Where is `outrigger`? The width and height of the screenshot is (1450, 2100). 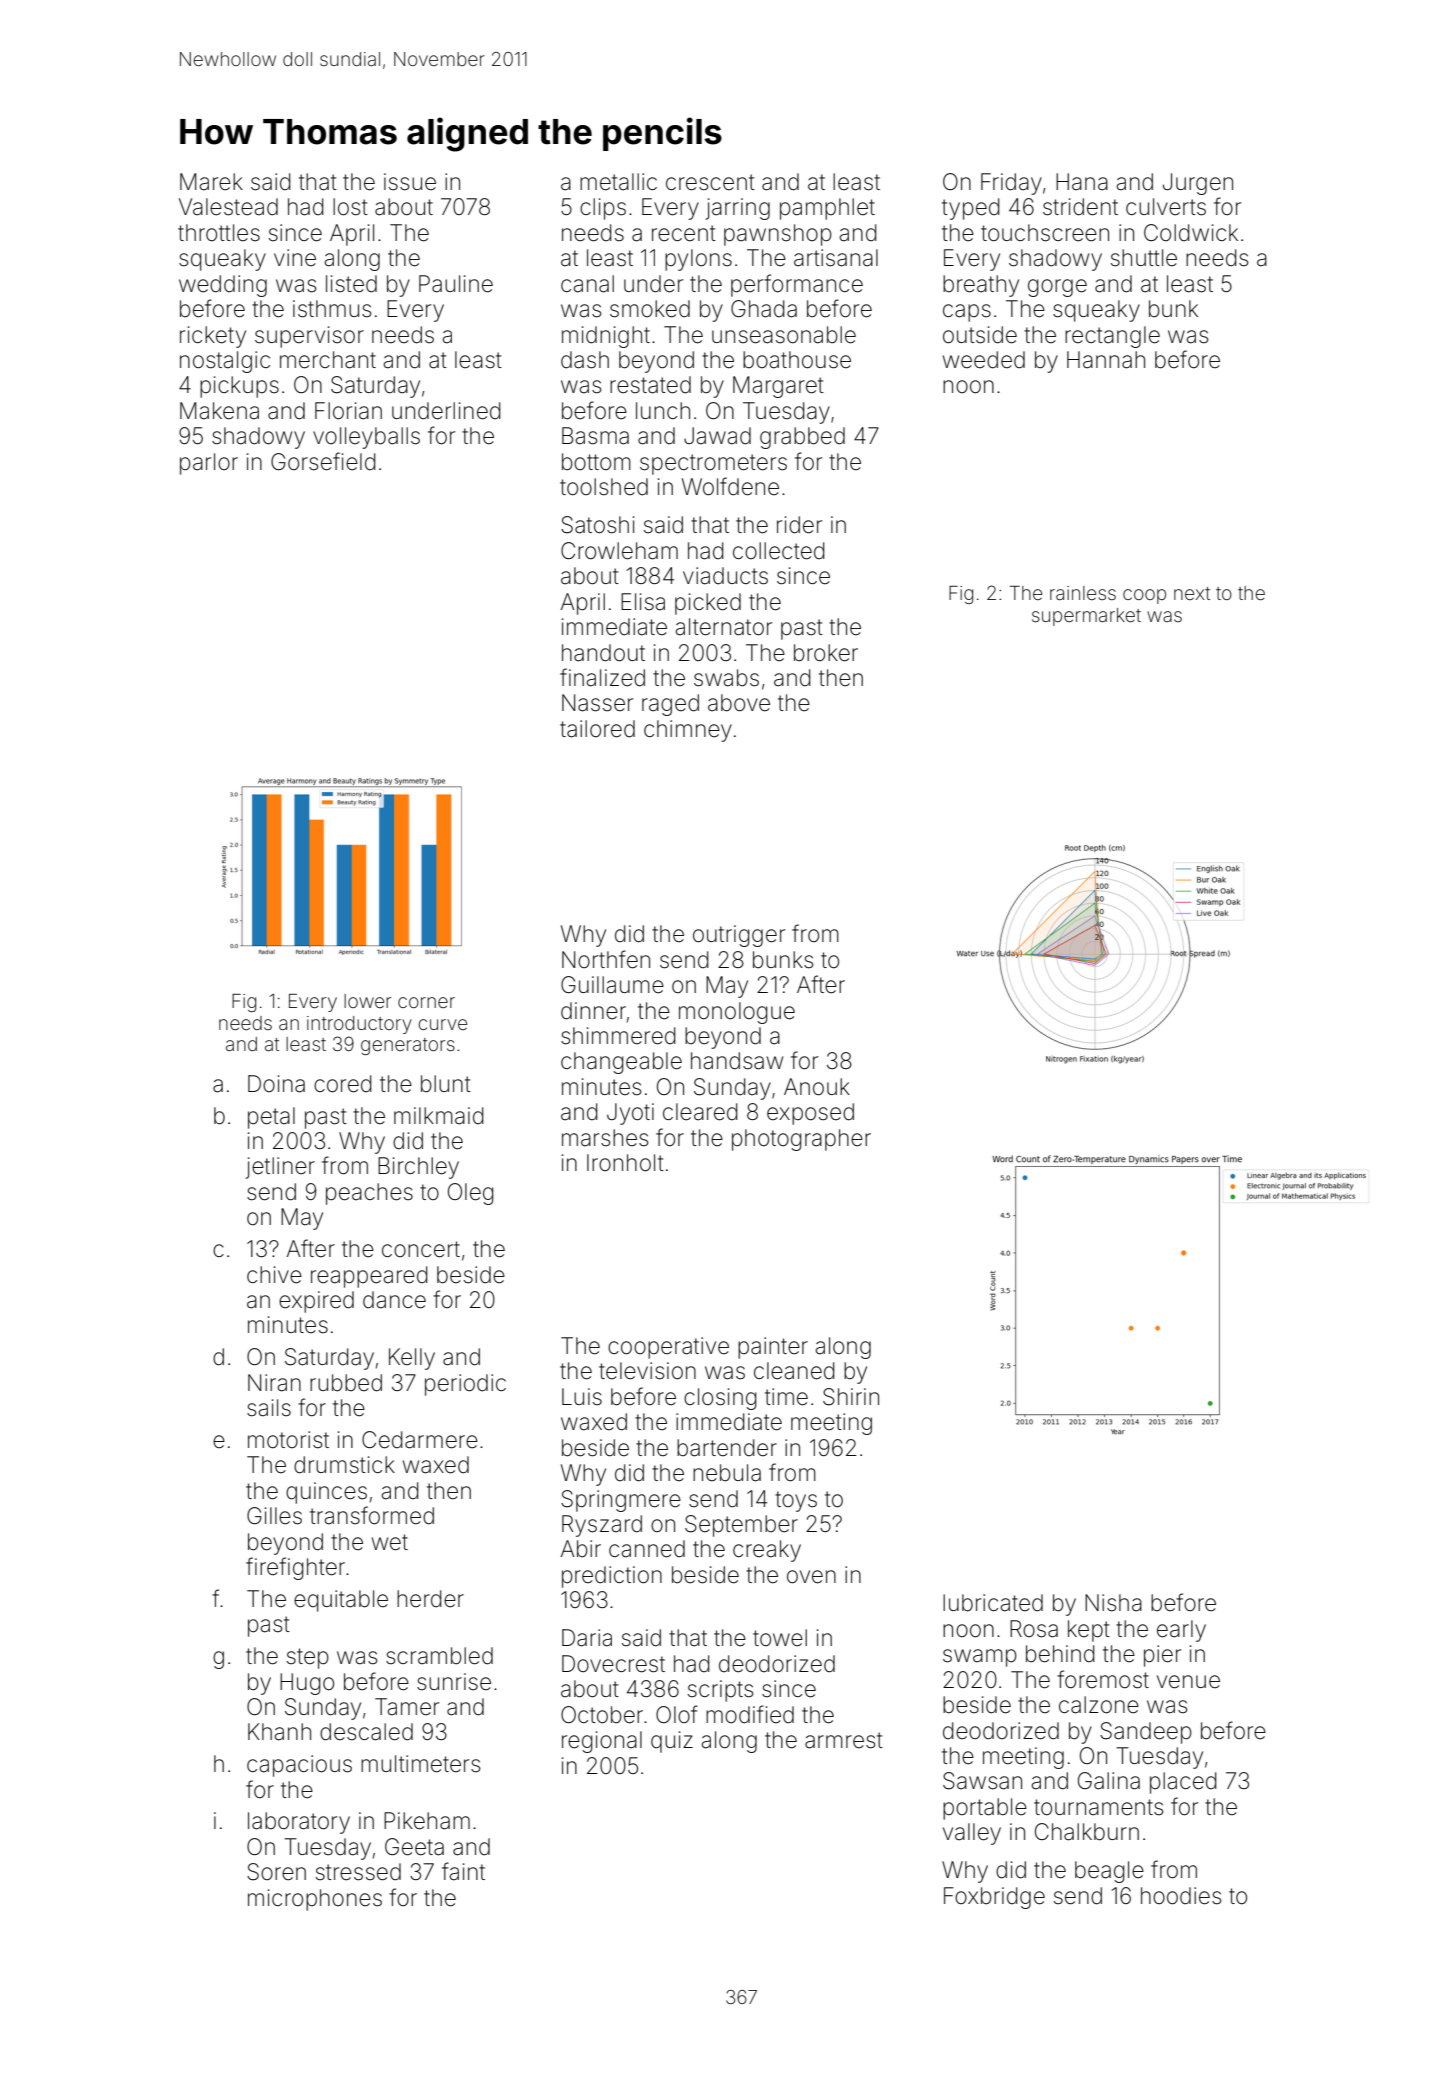 outrigger is located at coordinates (739, 936).
